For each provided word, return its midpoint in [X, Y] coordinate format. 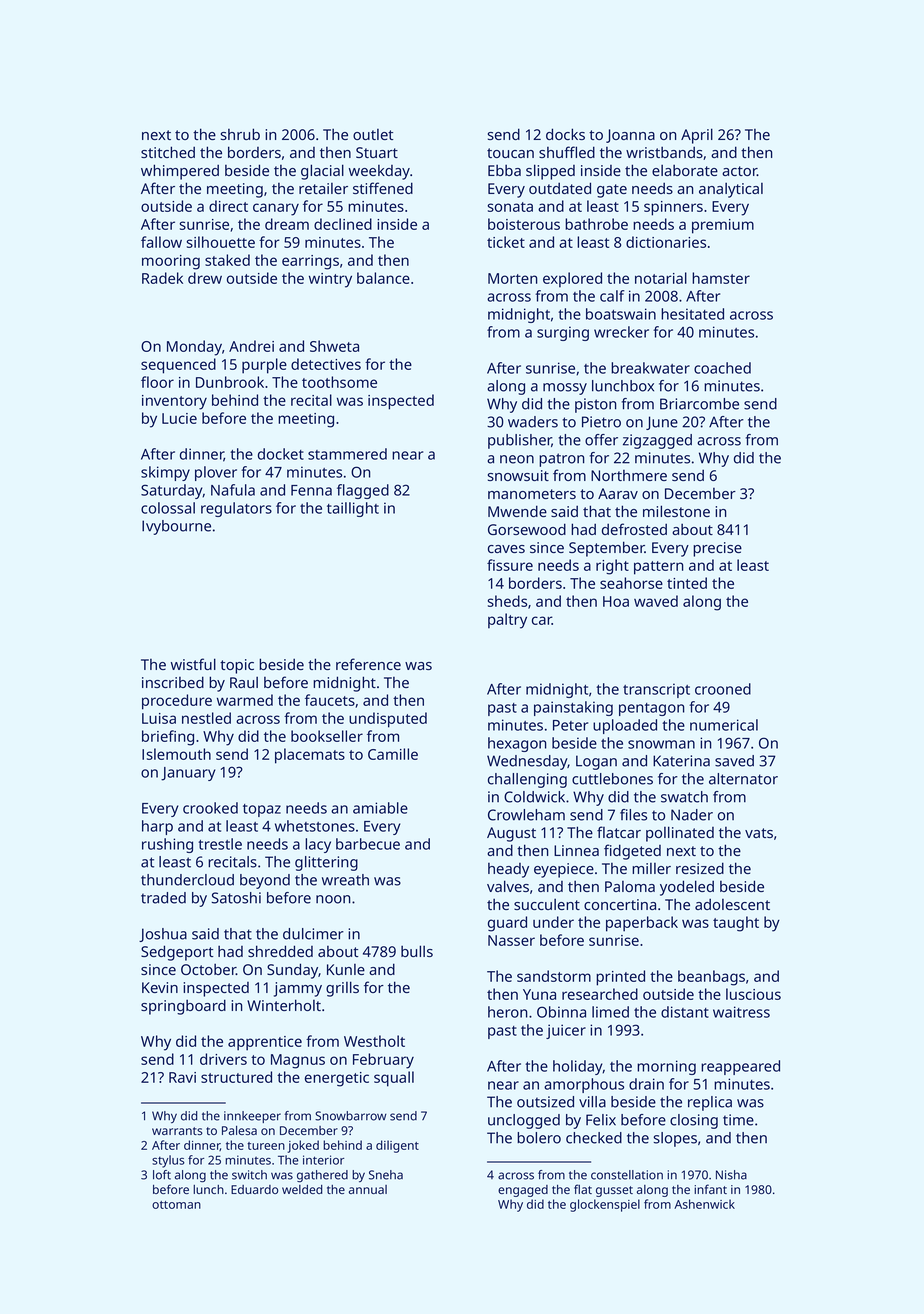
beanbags [711, 978]
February [383, 1061]
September [607, 549]
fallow [161, 242]
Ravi [182, 1077]
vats [759, 833]
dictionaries [666, 242]
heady [508, 870]
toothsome [339, 382]
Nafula [233, 490]
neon [517, 459]
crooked [210, 808]
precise [717, 549]
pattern [658, 568]
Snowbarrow [351, 1116]
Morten [512, 278]
